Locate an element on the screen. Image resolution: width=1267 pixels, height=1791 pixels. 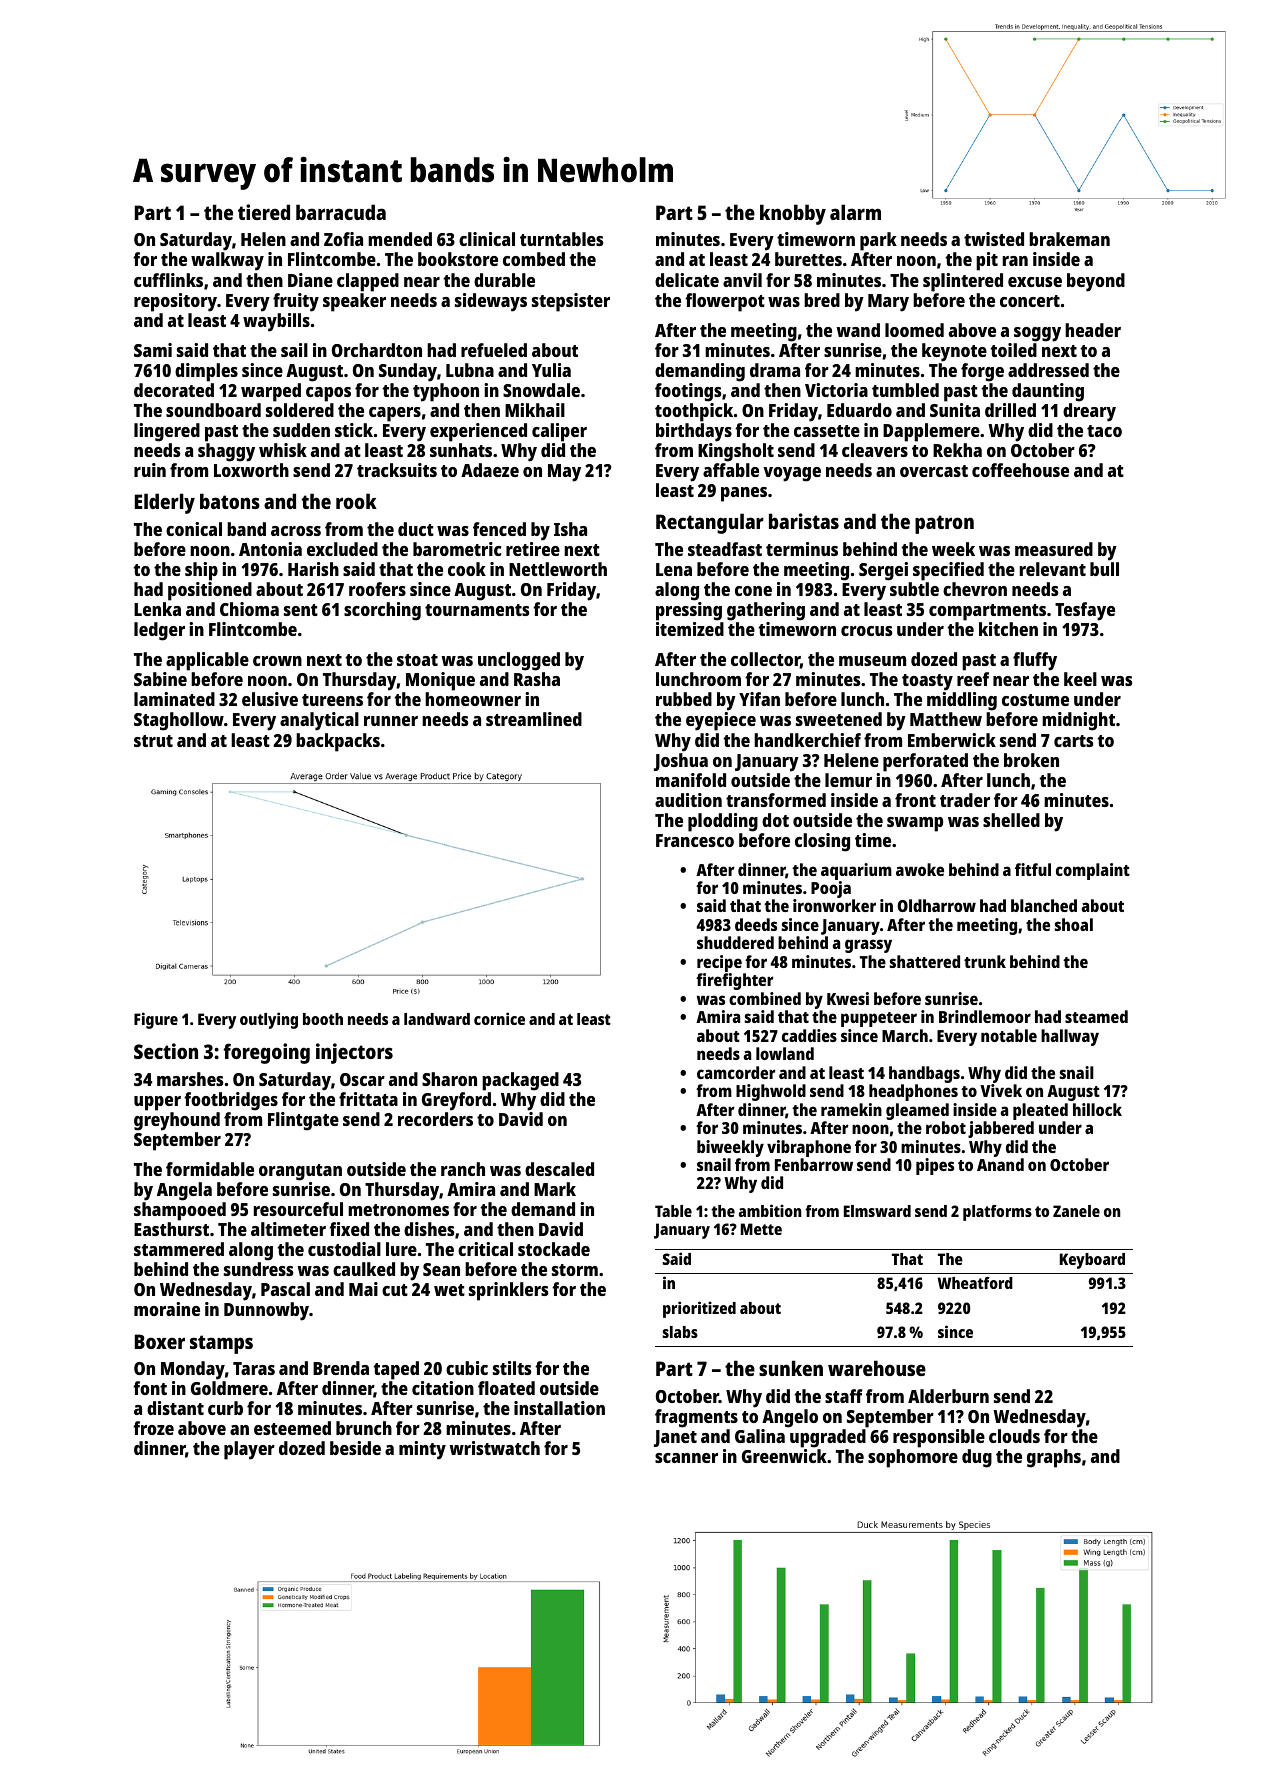
Tesfaye is located at coordinates (1085, 611).
